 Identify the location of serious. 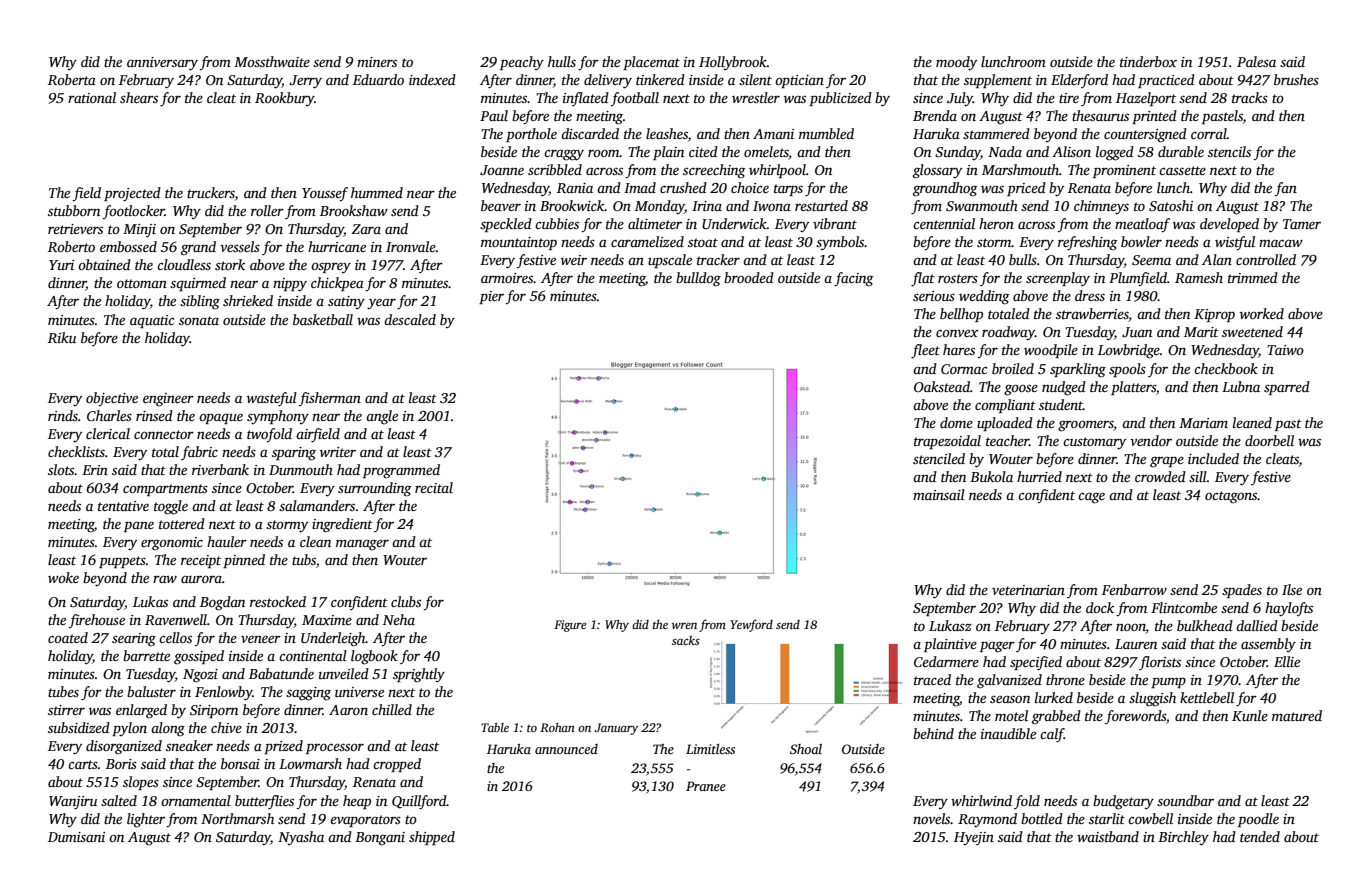
(934, 296).
